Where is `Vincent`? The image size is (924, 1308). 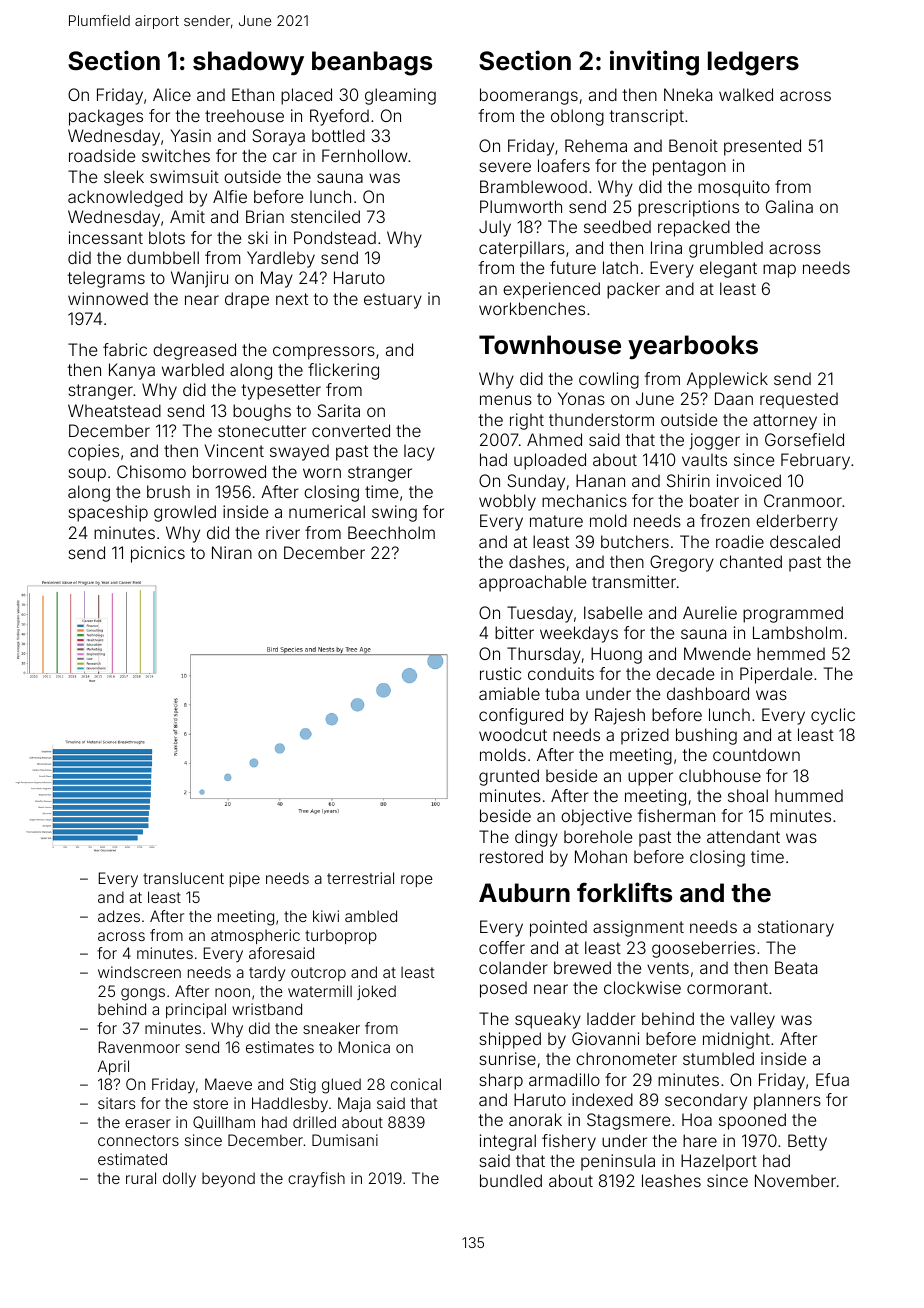
Vincent is located at coordinates (234, 450).
